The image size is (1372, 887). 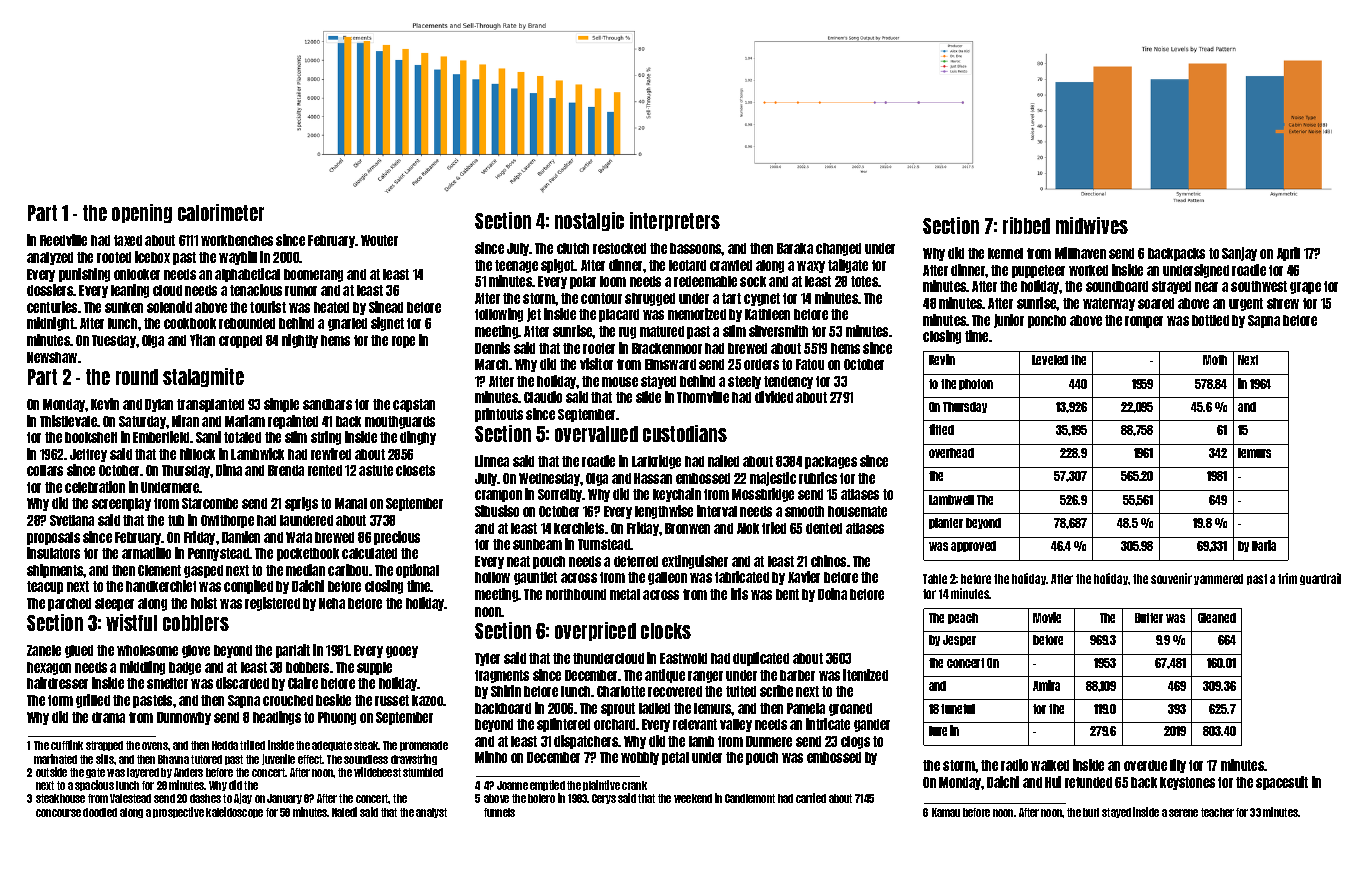 I want to click on deferred, so click(x=636, y=561).
